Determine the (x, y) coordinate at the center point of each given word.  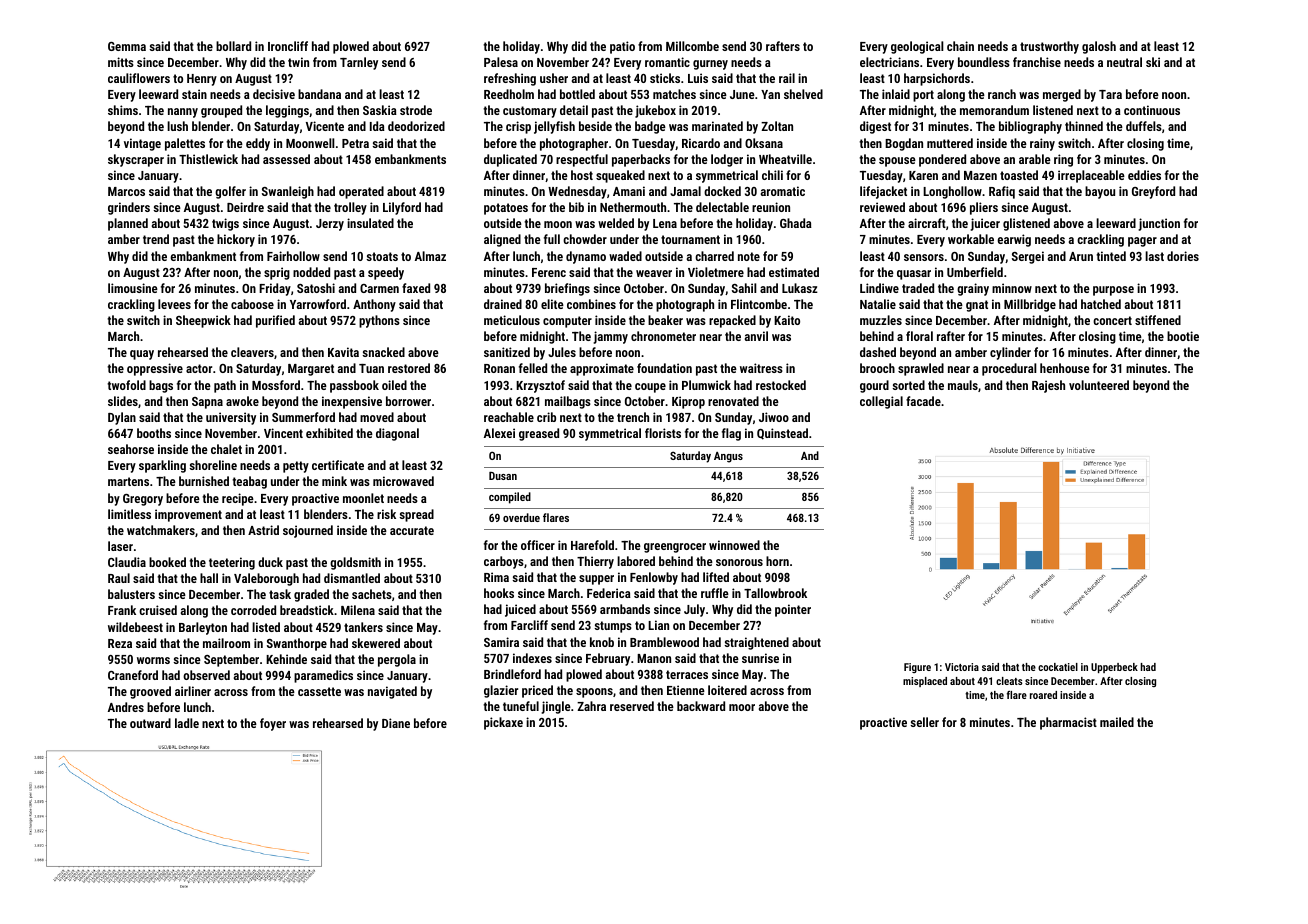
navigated (392, 692)
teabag (249, 482)
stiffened (1158, 320)
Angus (728, 457)
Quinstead (782, 434)
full (552, 239)
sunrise (760, 658)
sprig (277, 273)
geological (917, 47)
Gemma (127, 46)
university (231, 418)
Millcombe (692, 46)
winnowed (734, 545)
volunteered (1099, 385)
